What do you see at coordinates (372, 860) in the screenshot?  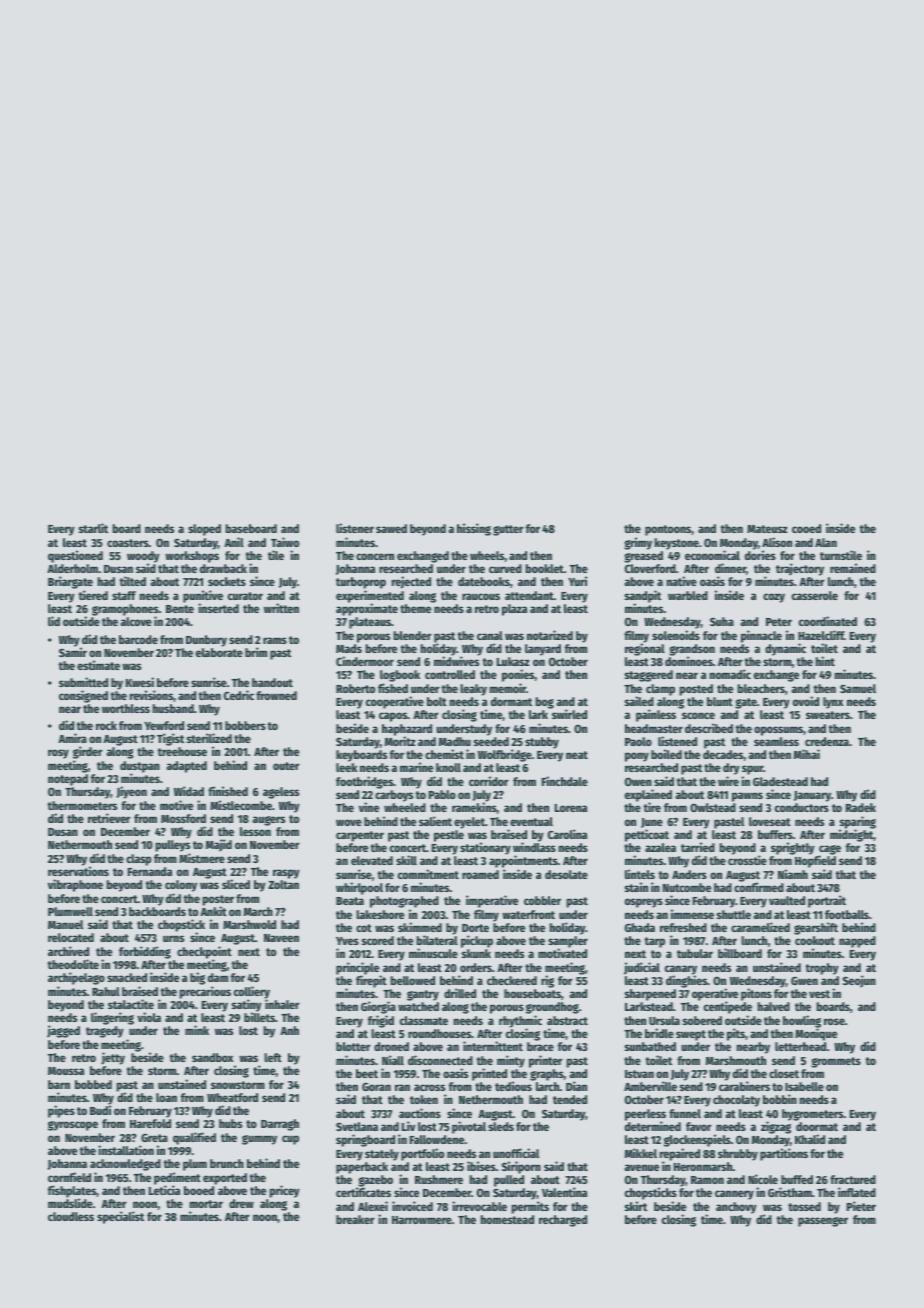 I see `elevated` at bounding box center [372, 860].
